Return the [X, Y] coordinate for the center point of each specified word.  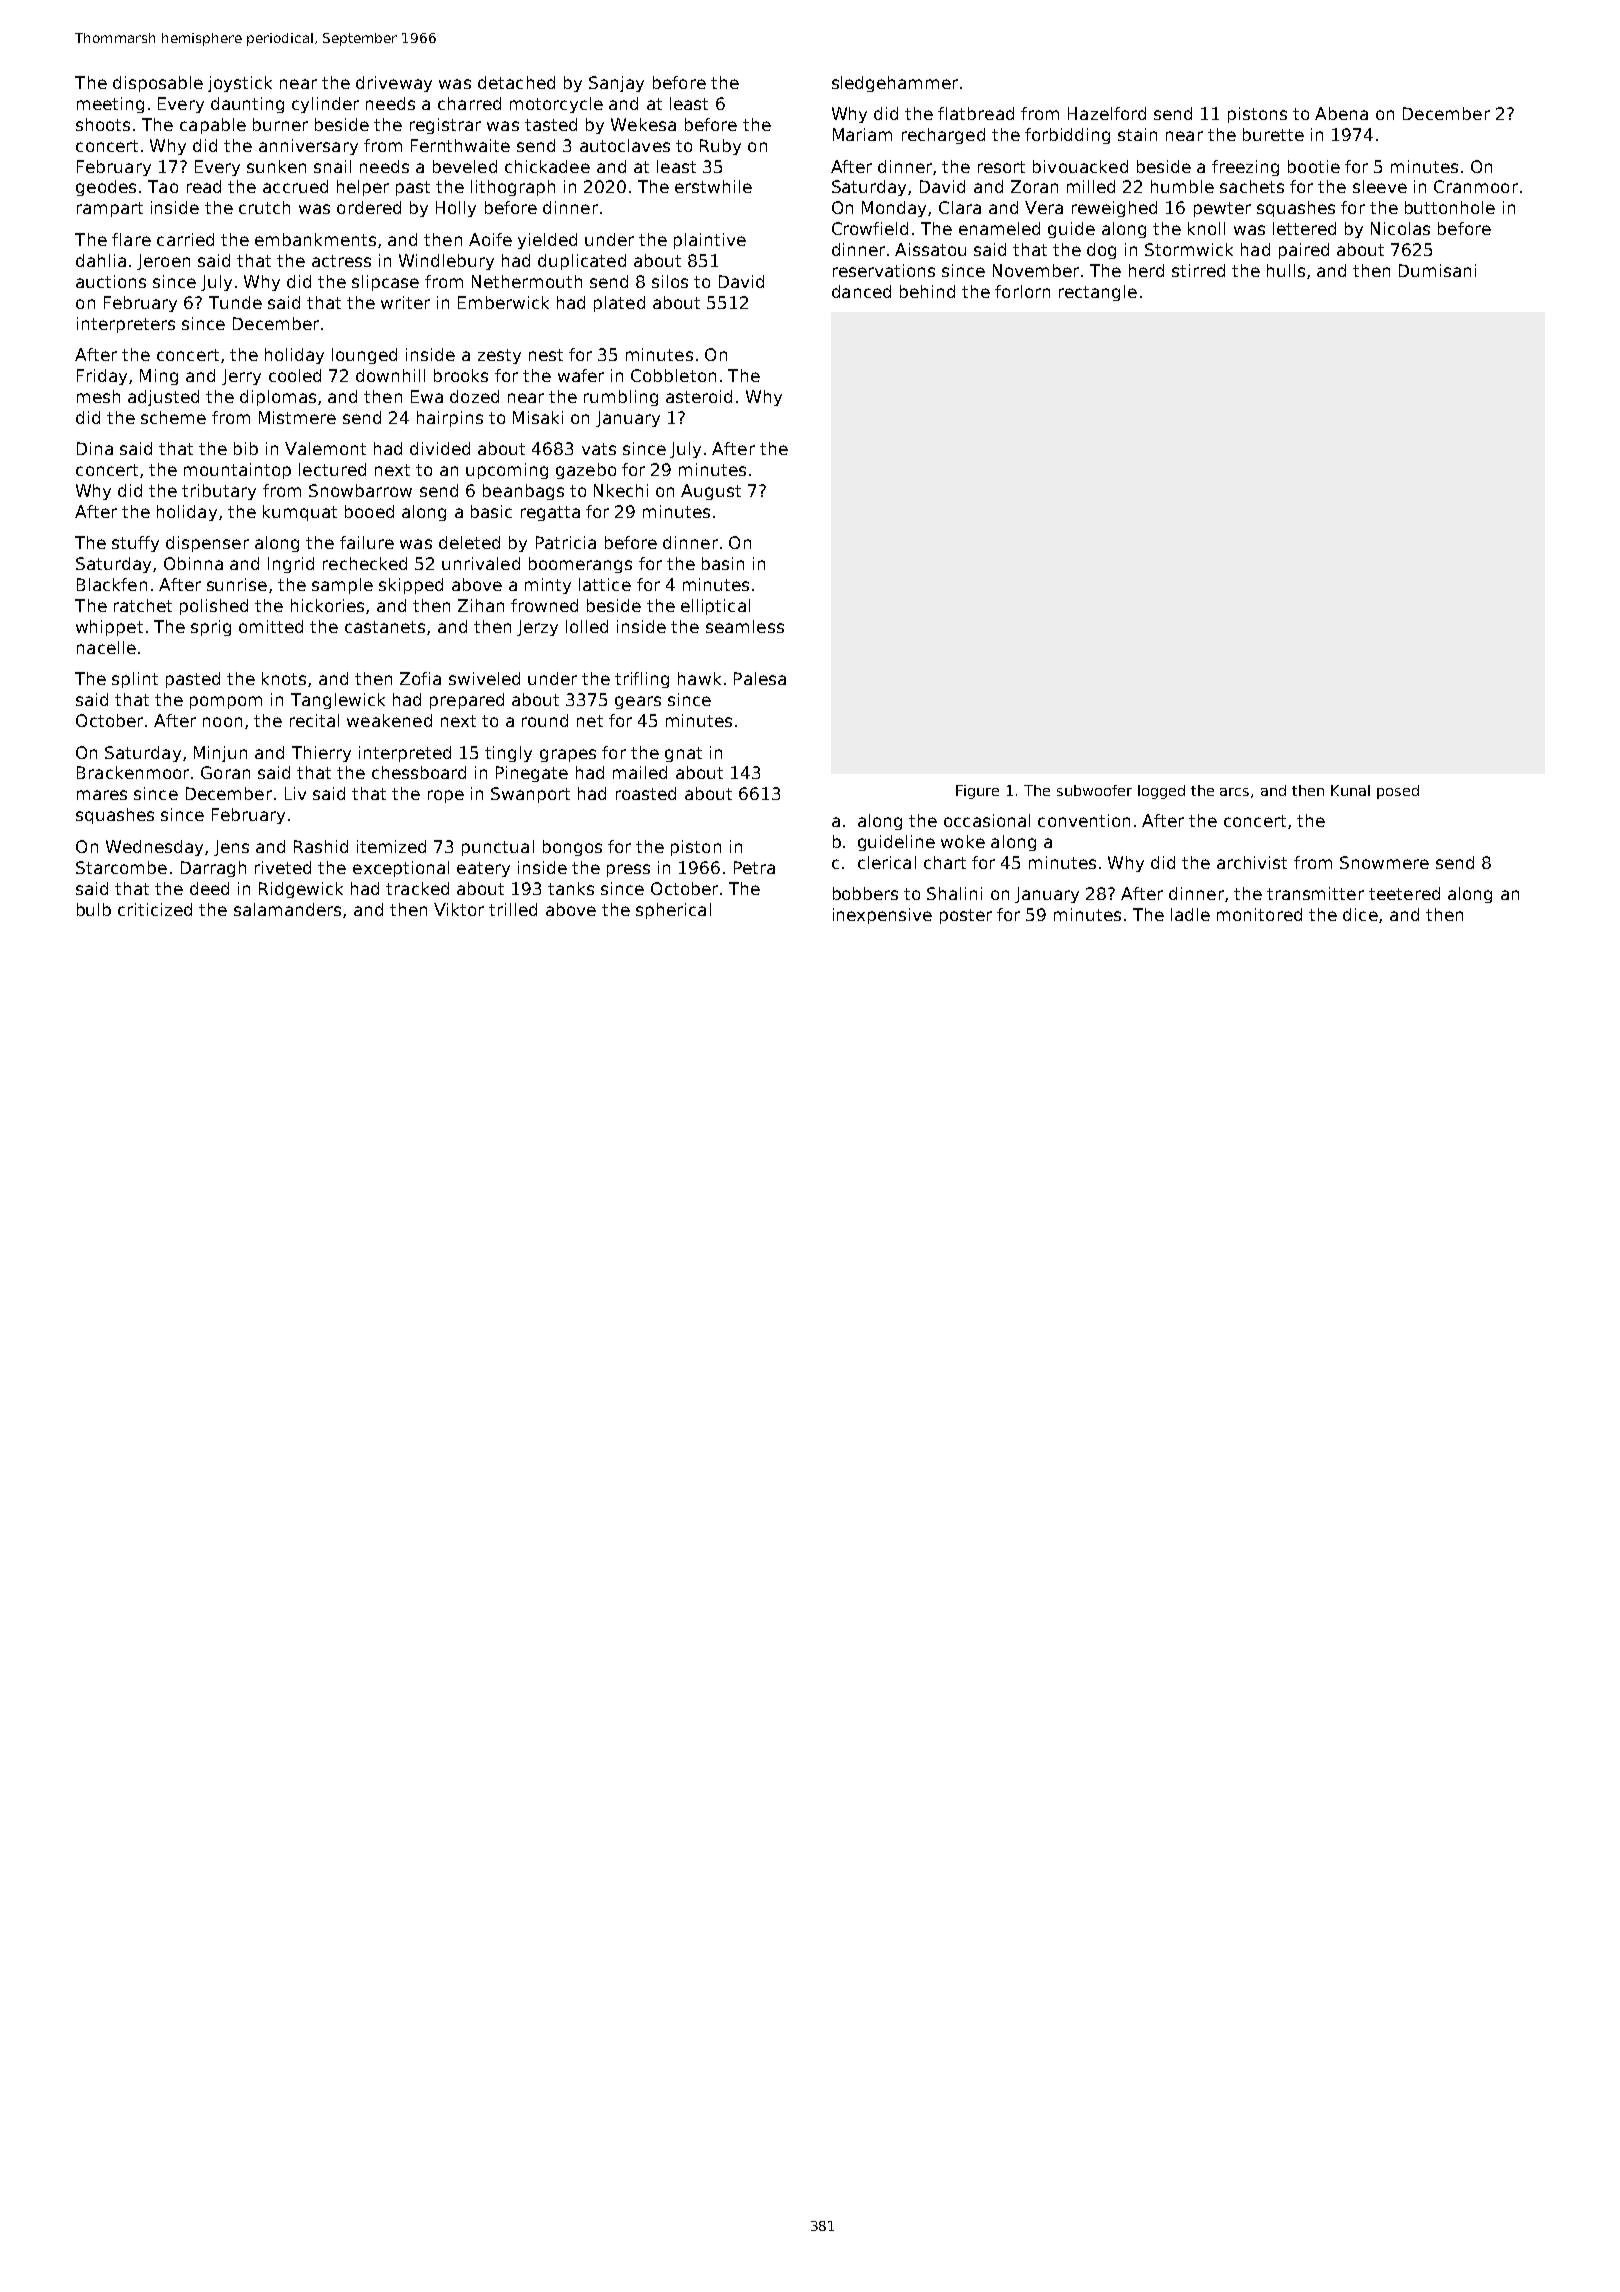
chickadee [547, 166]
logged [1161, 792]
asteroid [699, 396]
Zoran [1034, 186]
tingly [508, 754]
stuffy [135, 544]
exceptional [401, 869]
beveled [465, 166]
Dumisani [1437, 270]
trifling [642, 680]
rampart [110, 209]
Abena [1341, 113]
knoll [1206, 228]
